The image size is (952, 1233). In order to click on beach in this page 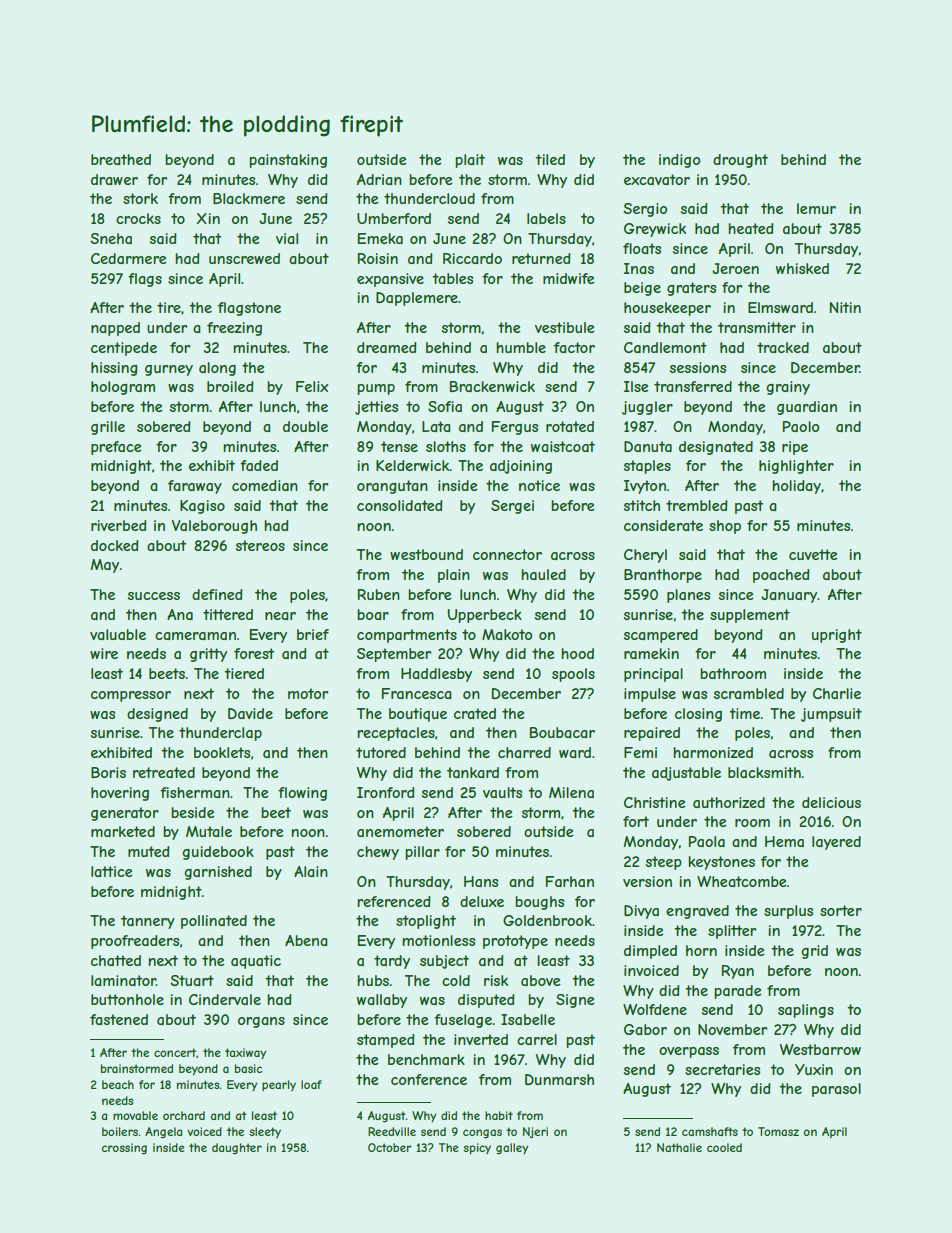, I will do `click(118, 1084)`.
